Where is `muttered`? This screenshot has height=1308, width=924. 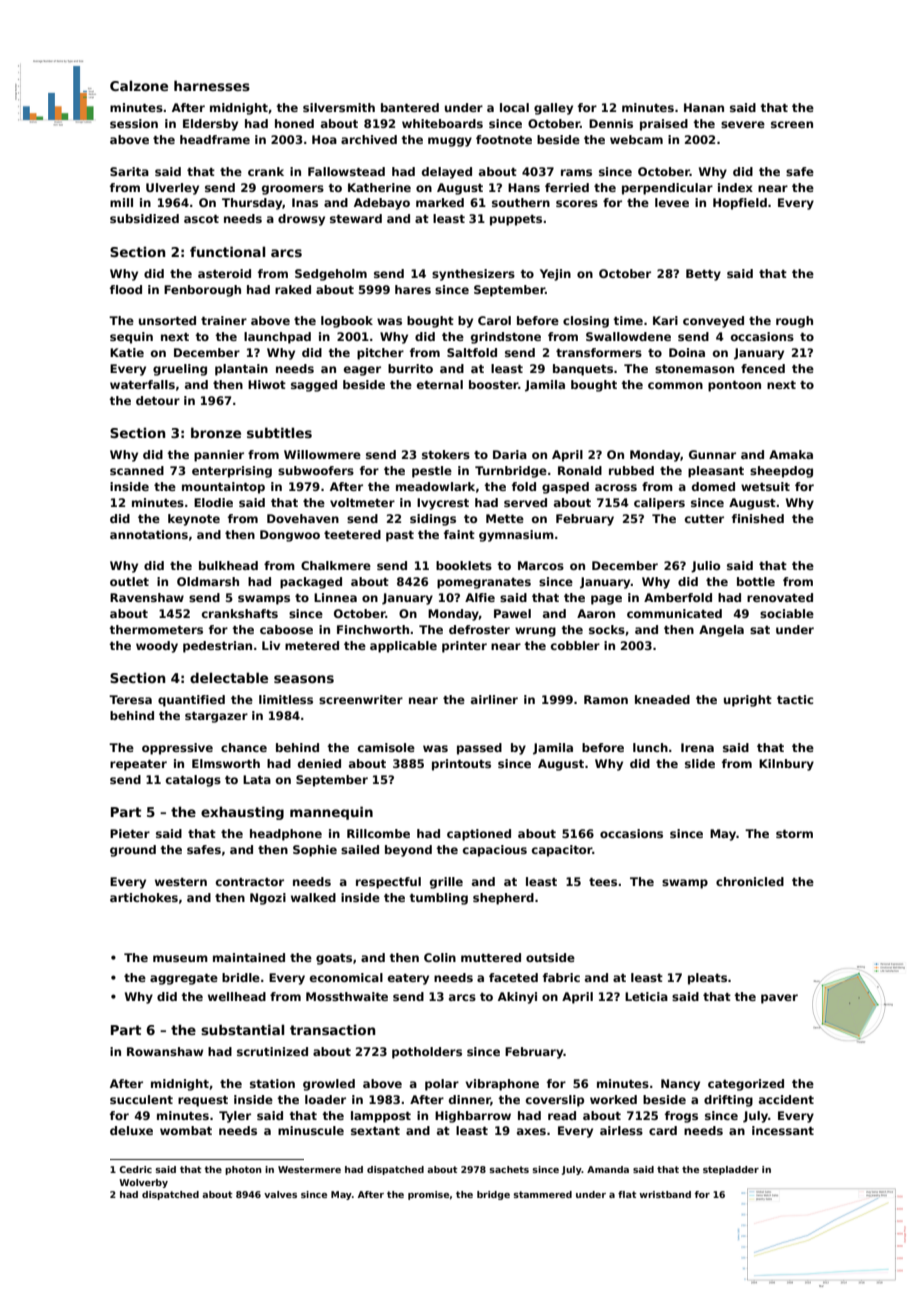
muttered is located at coordinates (491, 957).
